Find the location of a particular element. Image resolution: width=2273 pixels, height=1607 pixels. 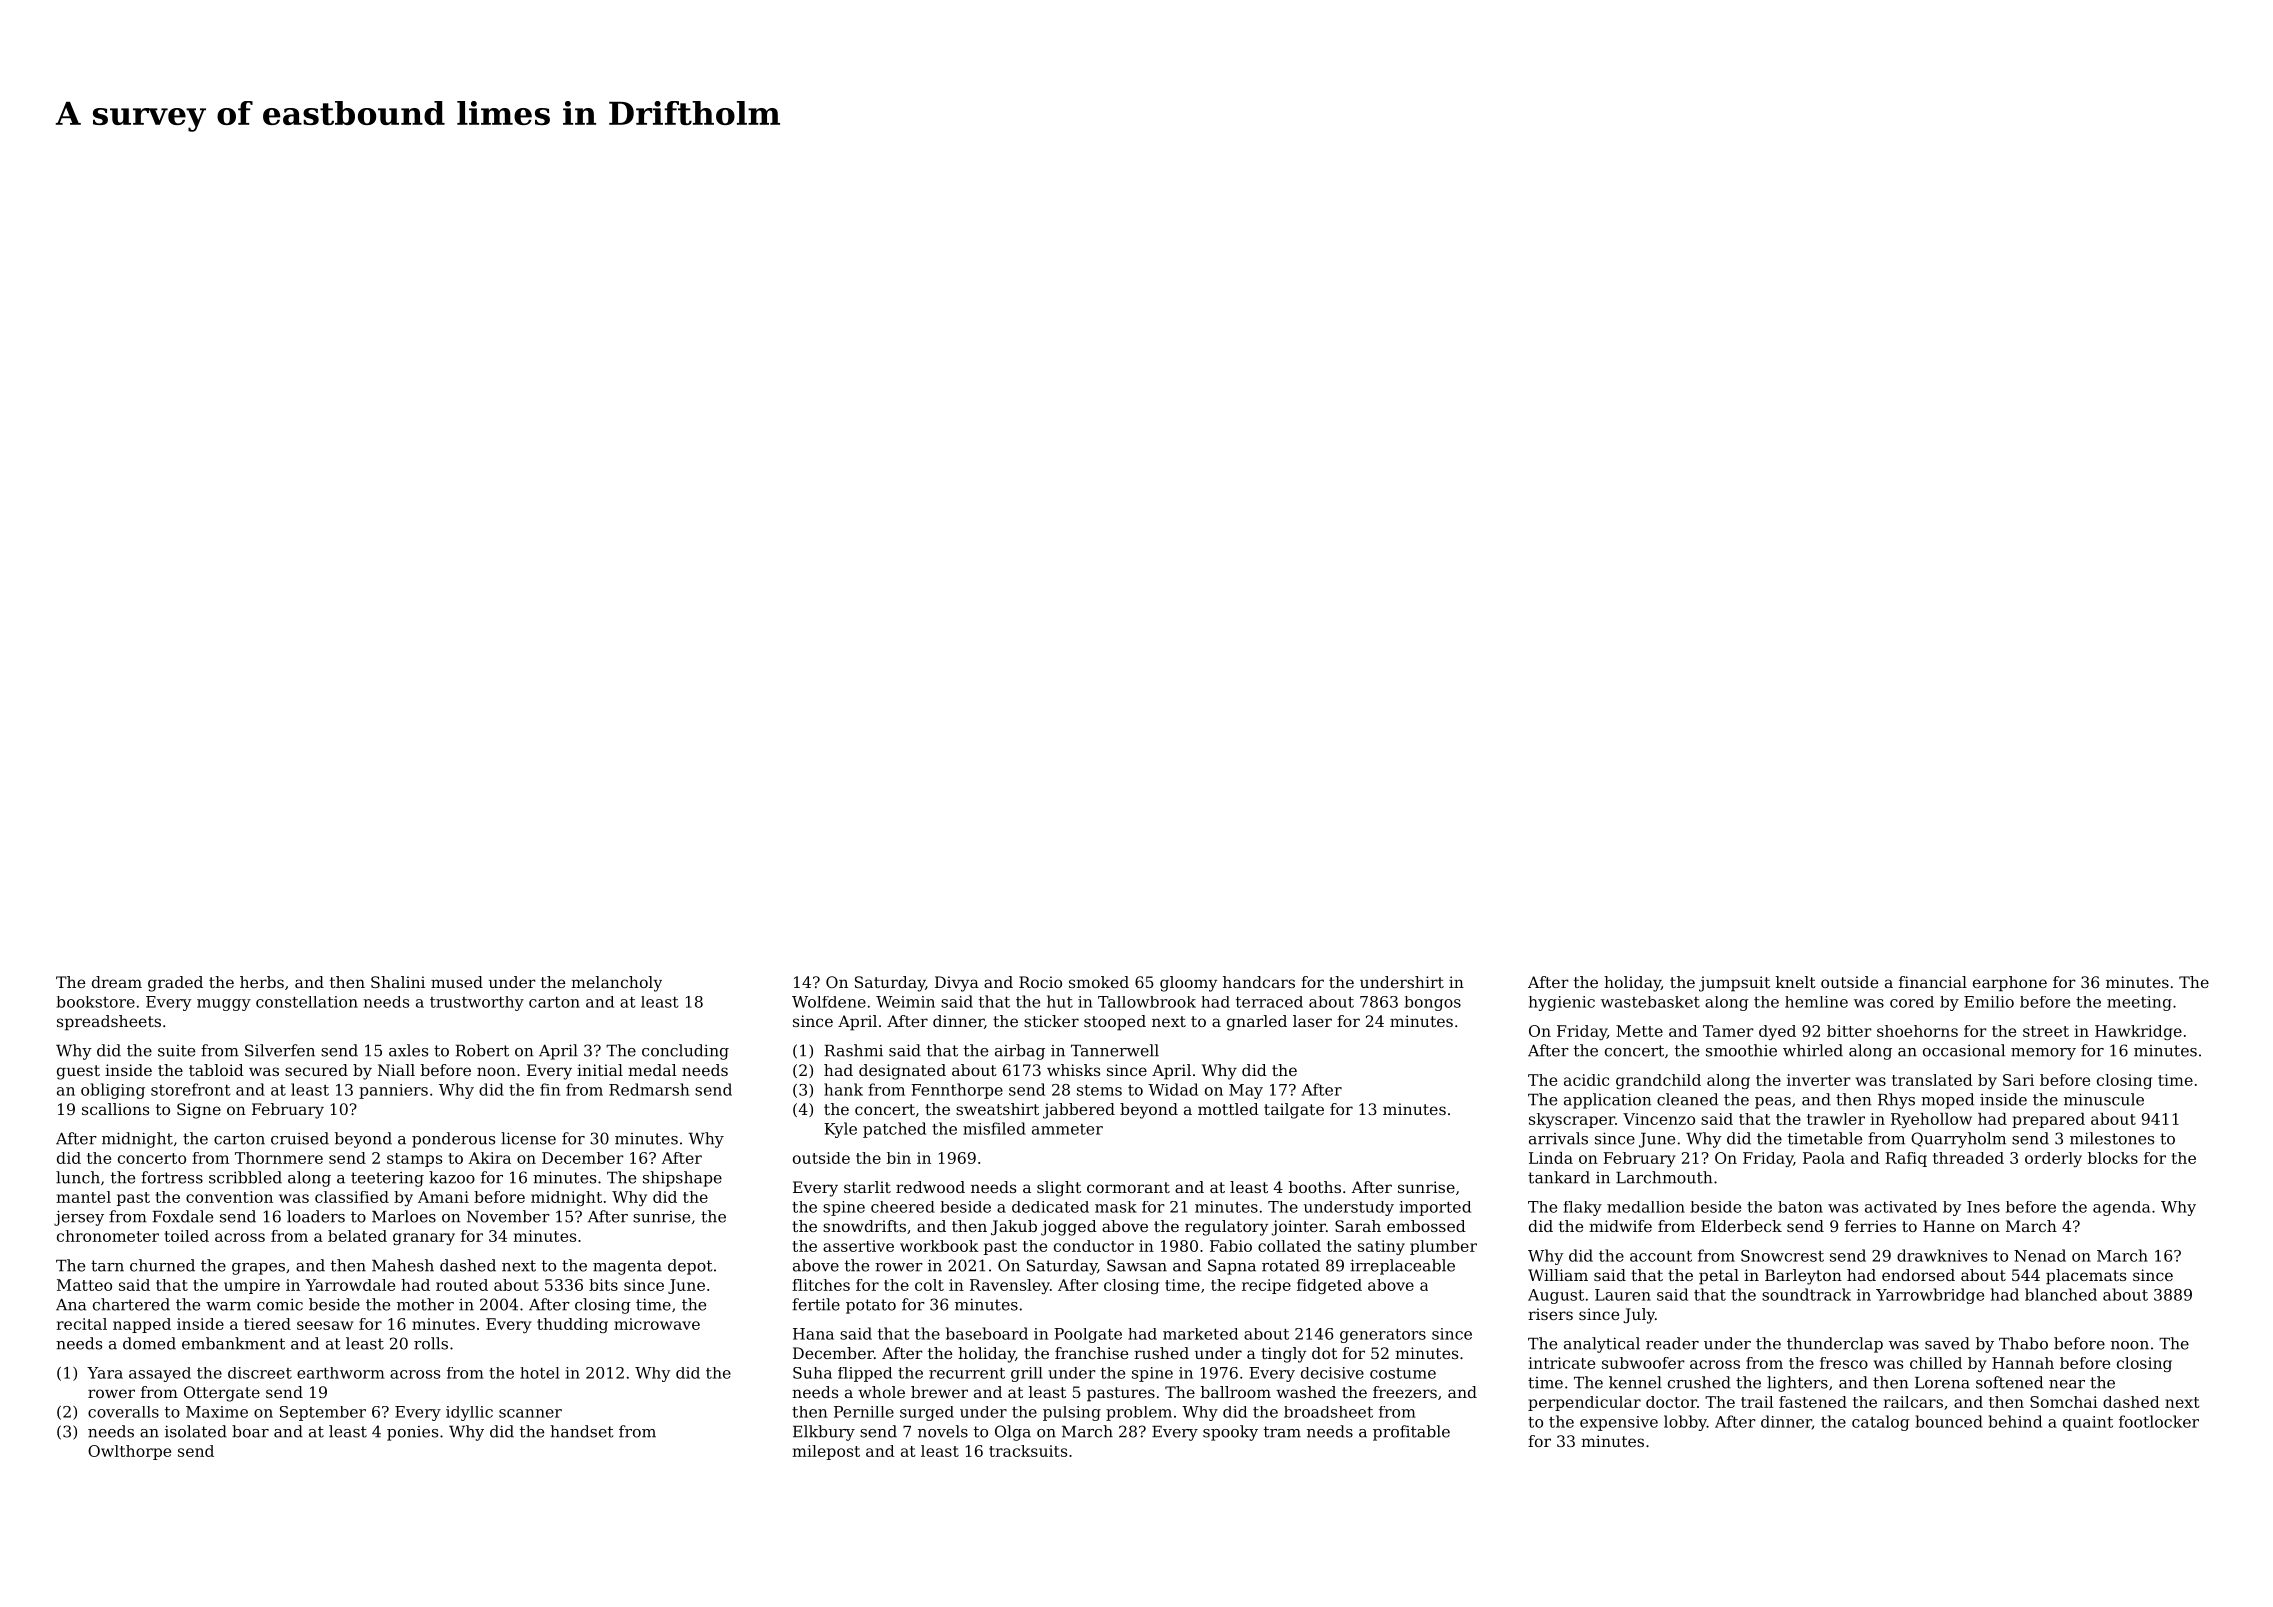

recipe is located at coordinates (1266, 1286).
